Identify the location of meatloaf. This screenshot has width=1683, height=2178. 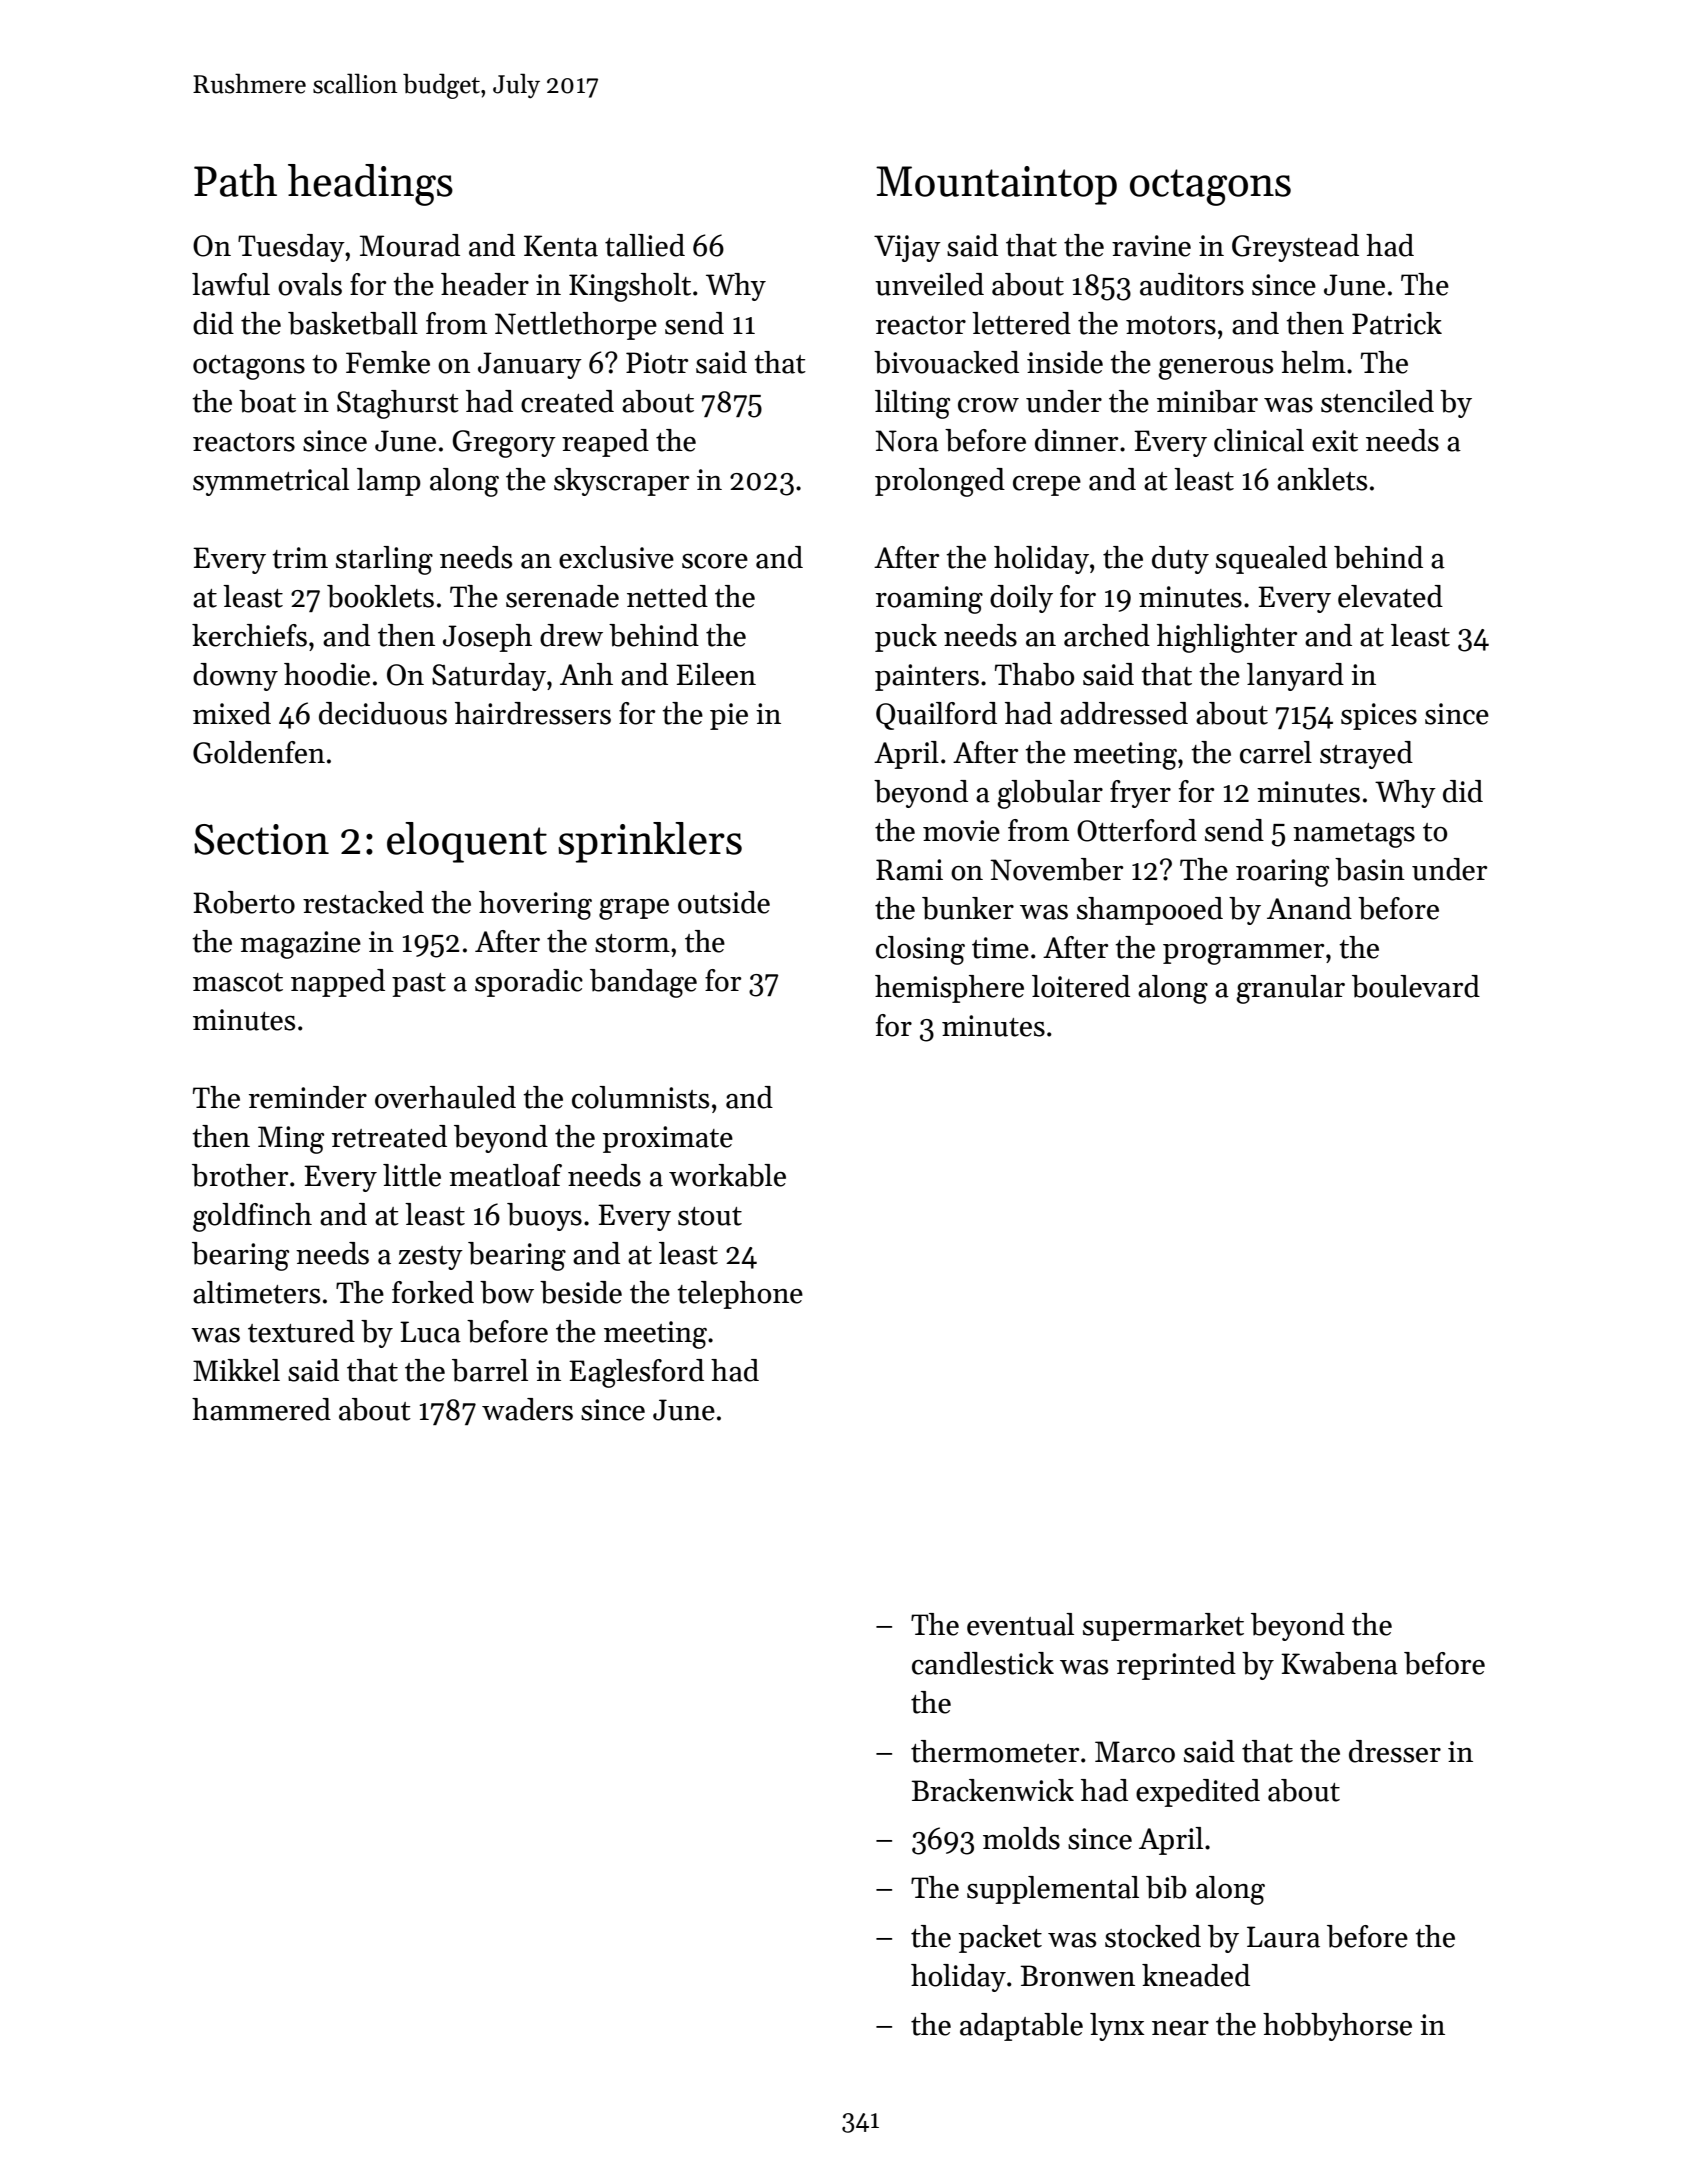
(505, 1175).
